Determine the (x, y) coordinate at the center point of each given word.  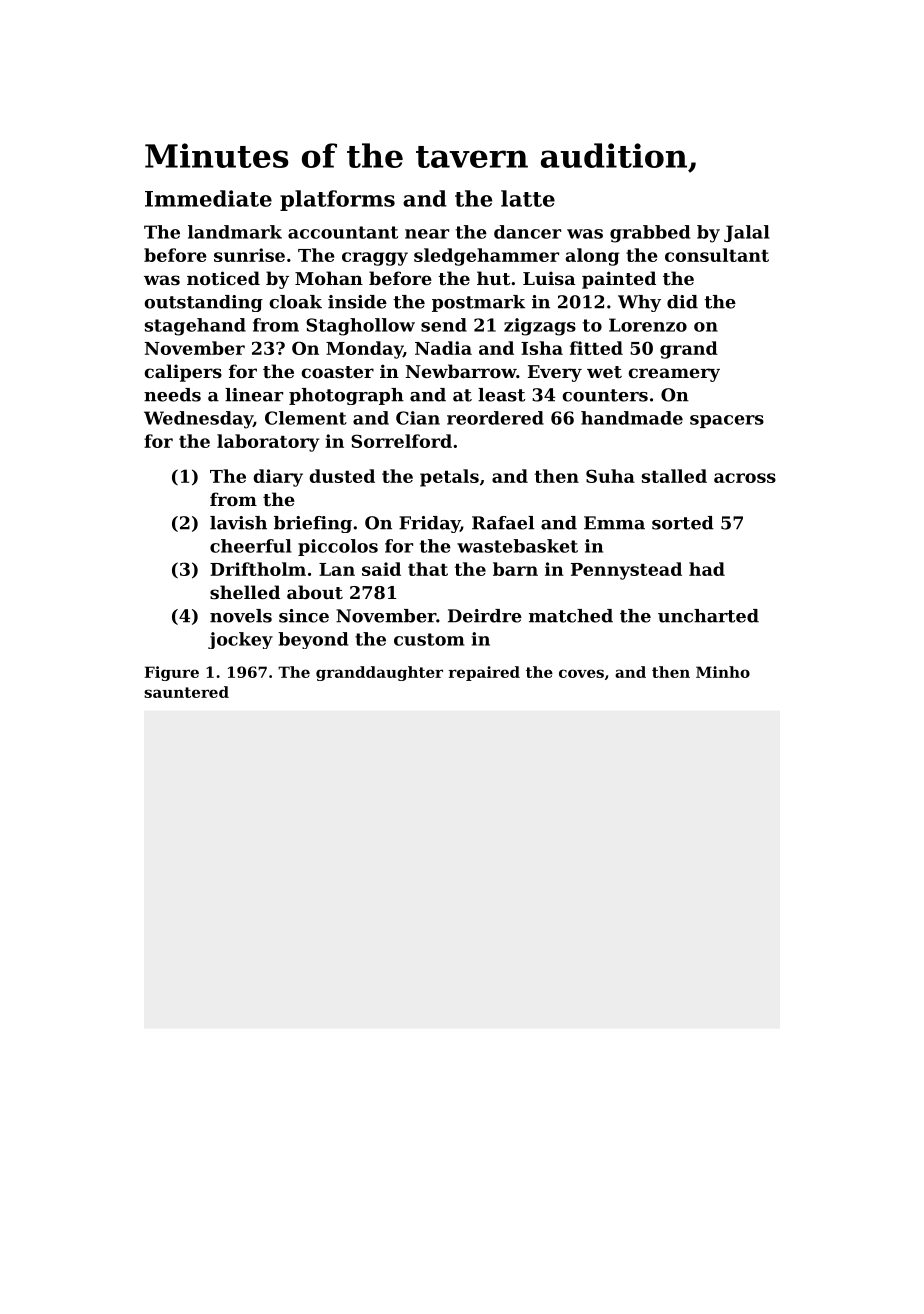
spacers (727, 421)
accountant (343, 232)
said (381, 569)
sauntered (186, 692)
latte (528, 198)
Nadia (443, 348)
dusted (342, 476)
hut (493, 278)
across (745, 478)
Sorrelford (401, 441)
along (593, 257)
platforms (337, 200)
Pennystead (626, 571)
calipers (183, 373)
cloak (295, 302)
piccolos (338, 547)
